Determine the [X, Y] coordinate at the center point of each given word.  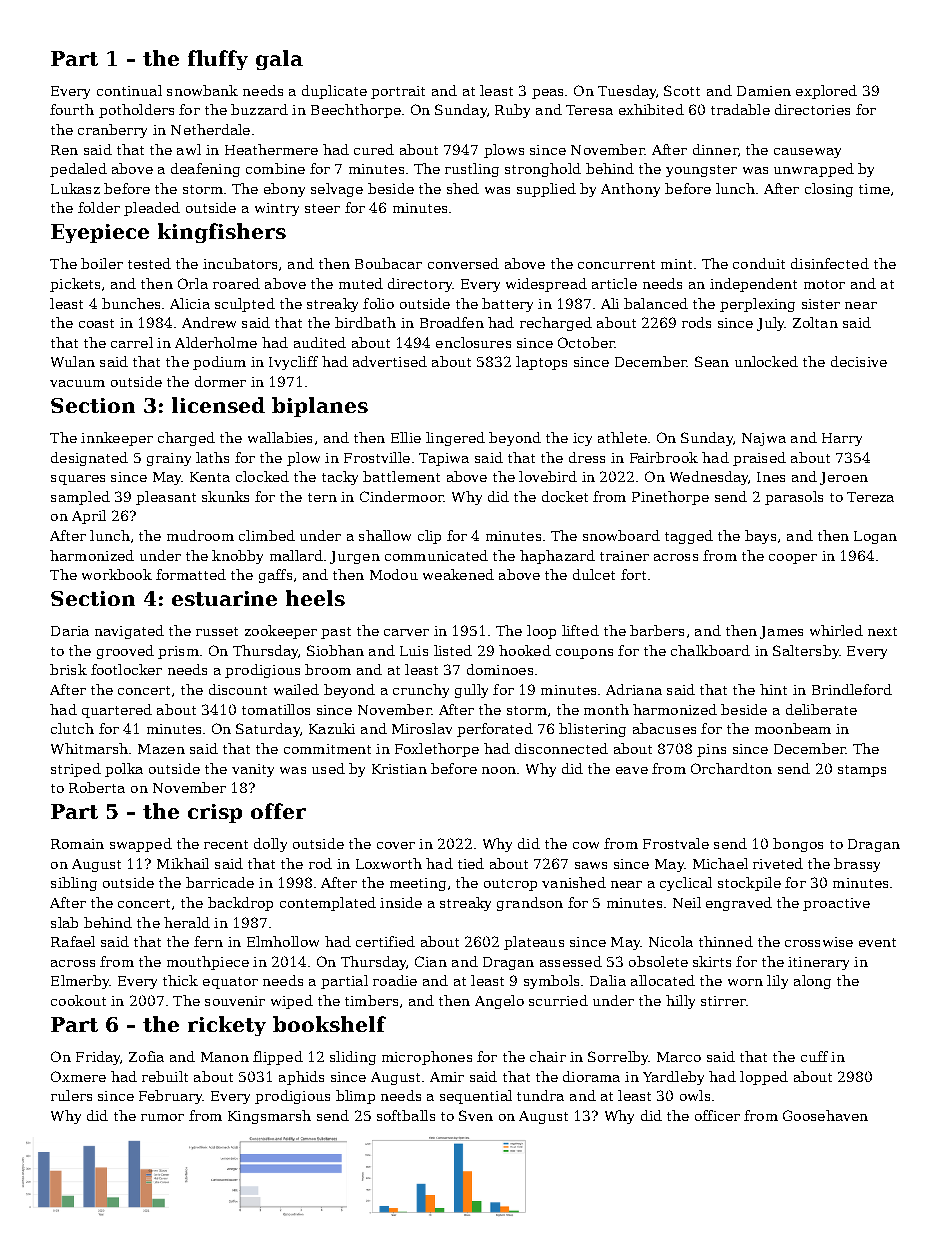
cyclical [686, 884]
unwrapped [814, 170]
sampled [80, 498]
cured [374, 149]
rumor [162, 1117]
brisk [68, 669]
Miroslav [422, 728]
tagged [689, 537]
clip [429, 537]
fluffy [218, 60]
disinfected [830, 263]
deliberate [821, 709]
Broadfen [452, 322]
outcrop [510, 885]
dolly [270, 845]
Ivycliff [293, 363]
